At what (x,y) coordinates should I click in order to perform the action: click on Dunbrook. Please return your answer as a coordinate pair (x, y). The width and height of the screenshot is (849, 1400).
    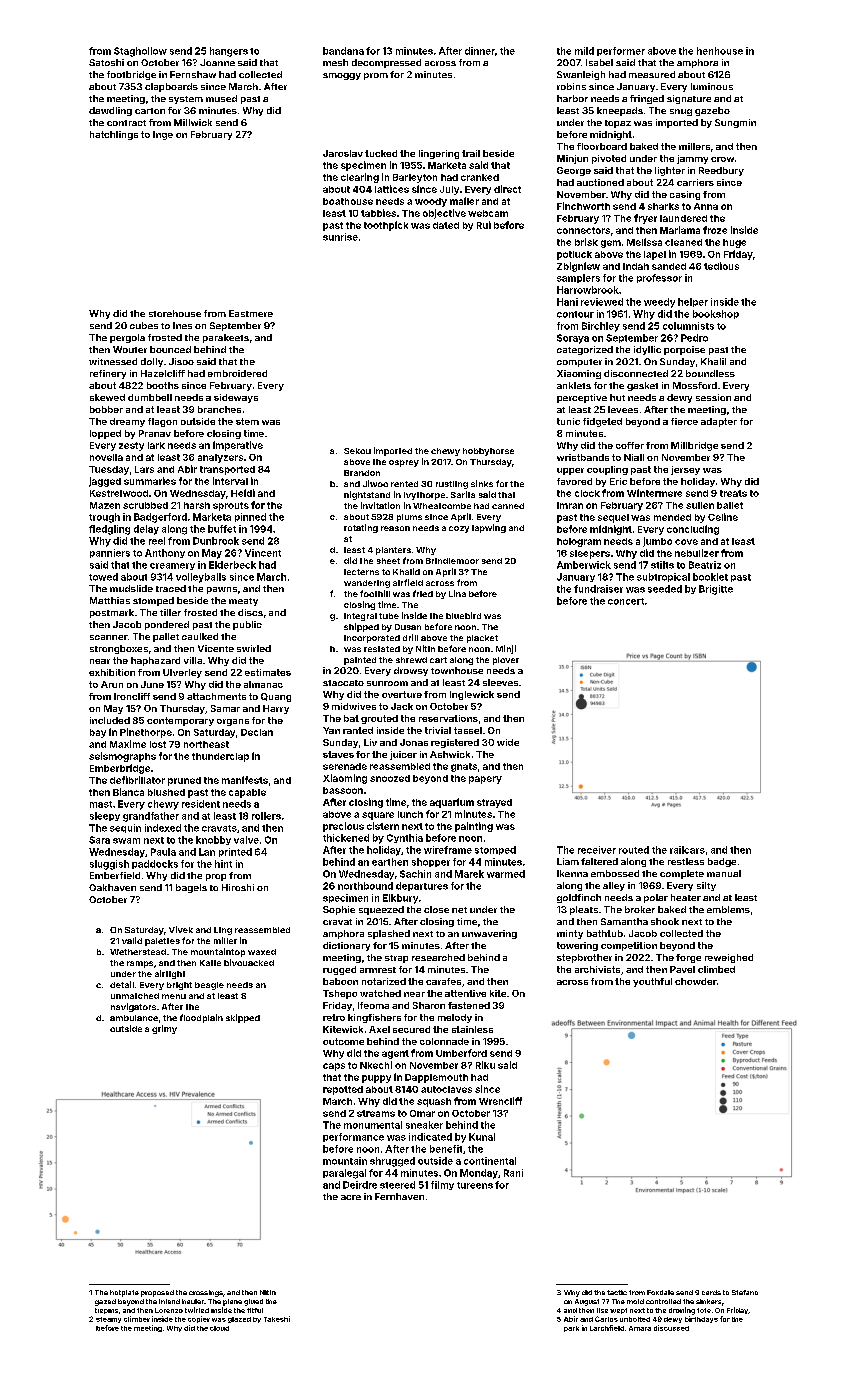
    Looking at the image, I should click on (216, 541).
